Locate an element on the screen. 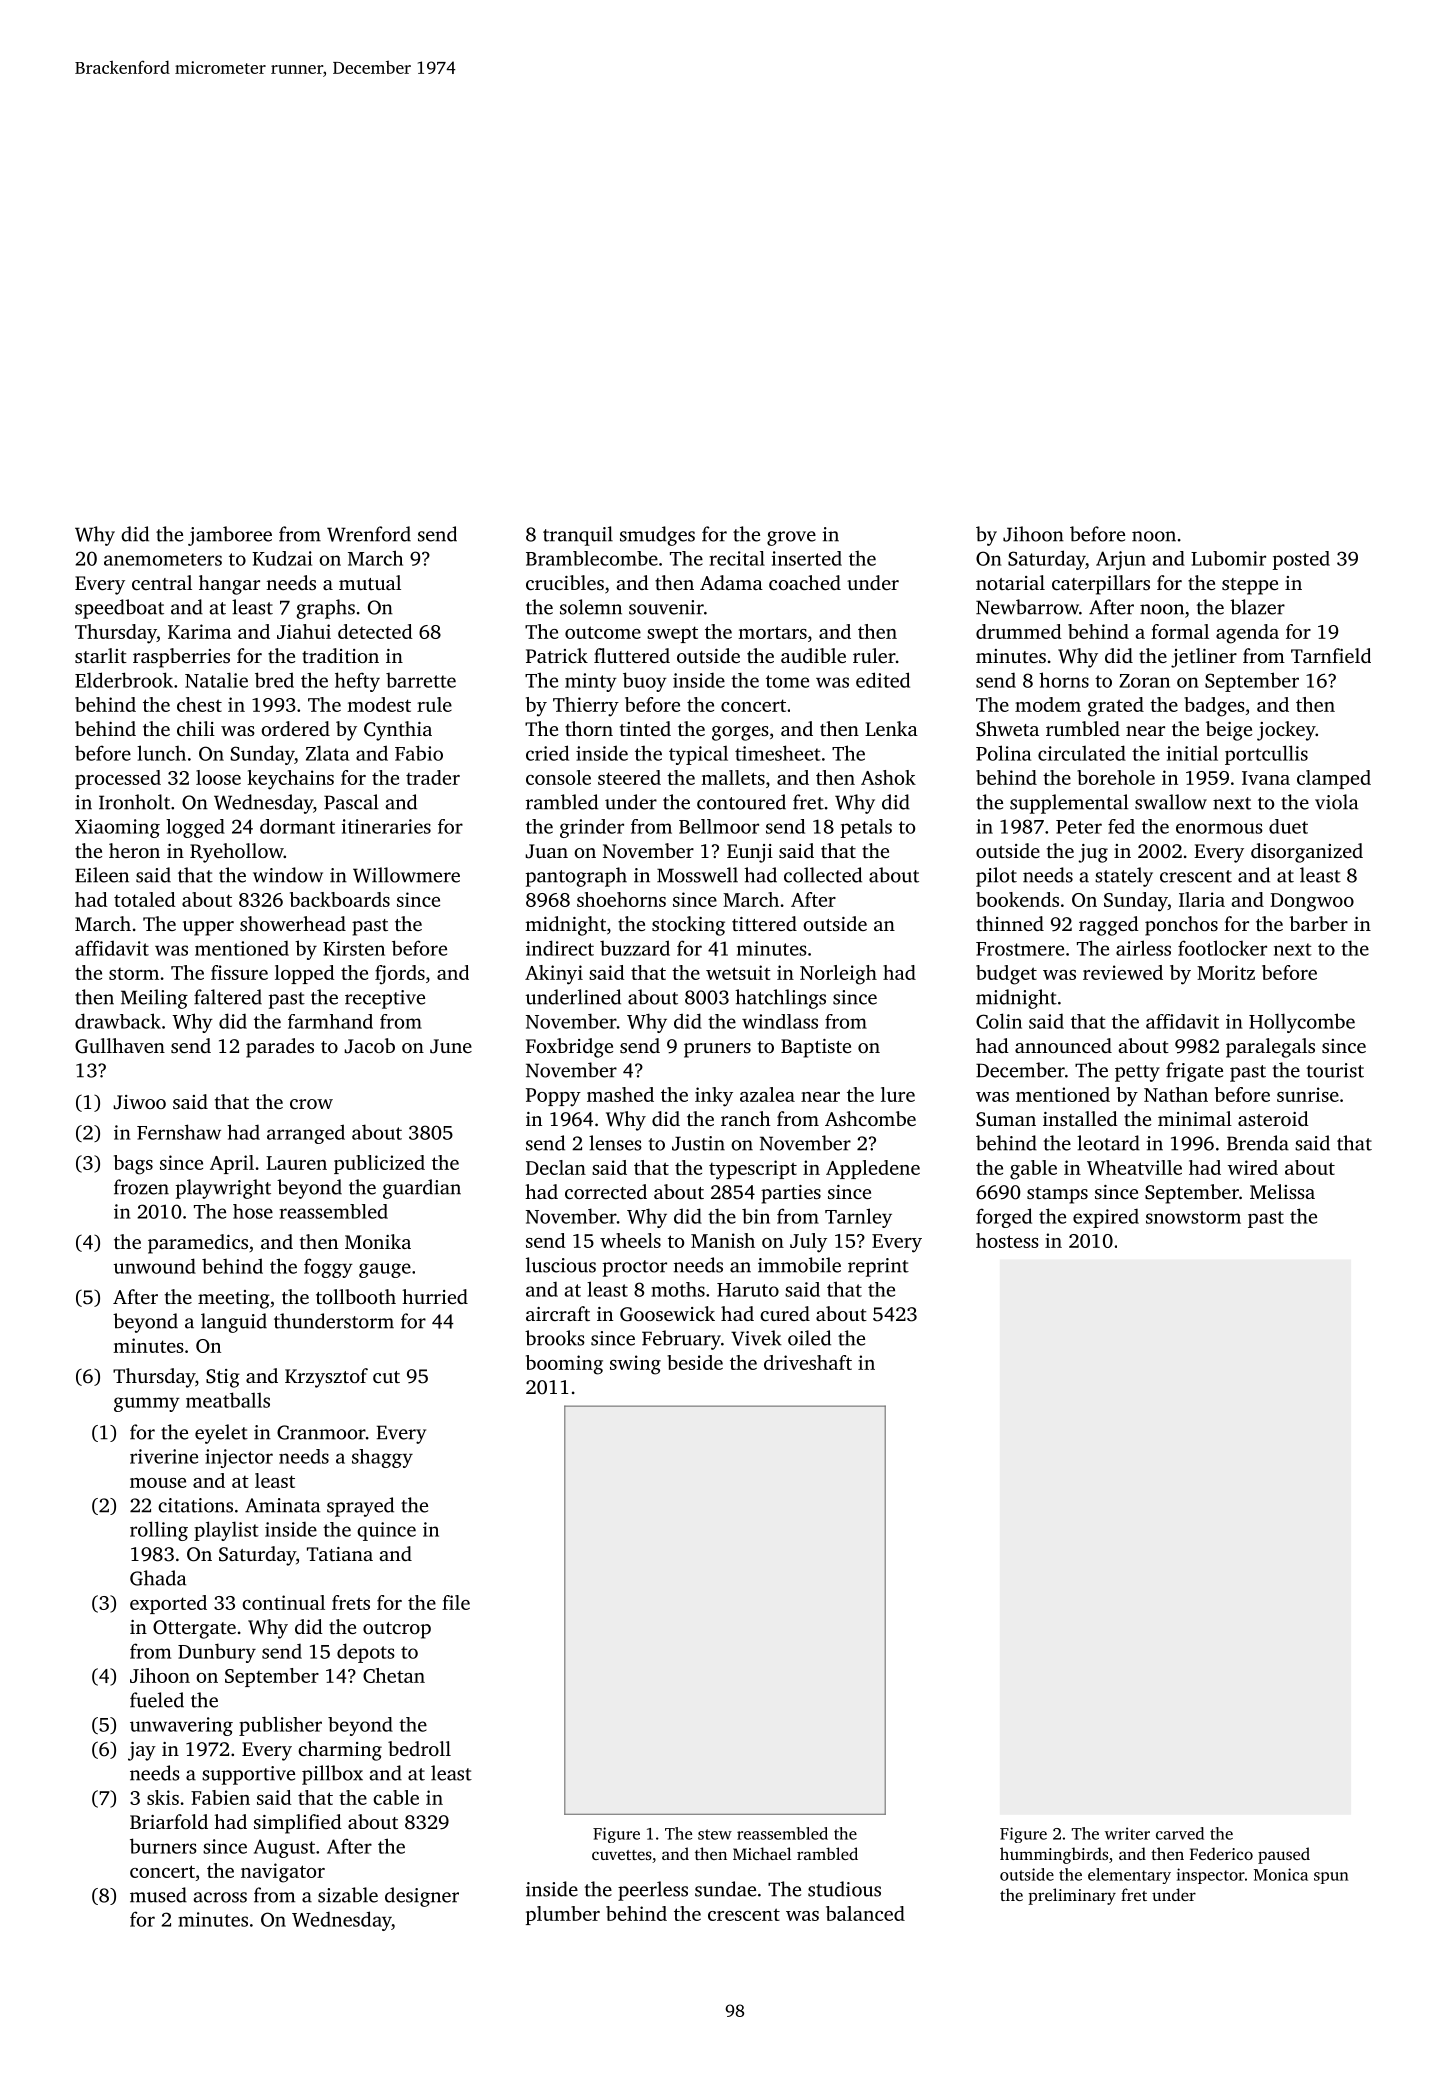 This screenshot has height=2100, width=1450. plumber is located at coordinates (563, 1915).
